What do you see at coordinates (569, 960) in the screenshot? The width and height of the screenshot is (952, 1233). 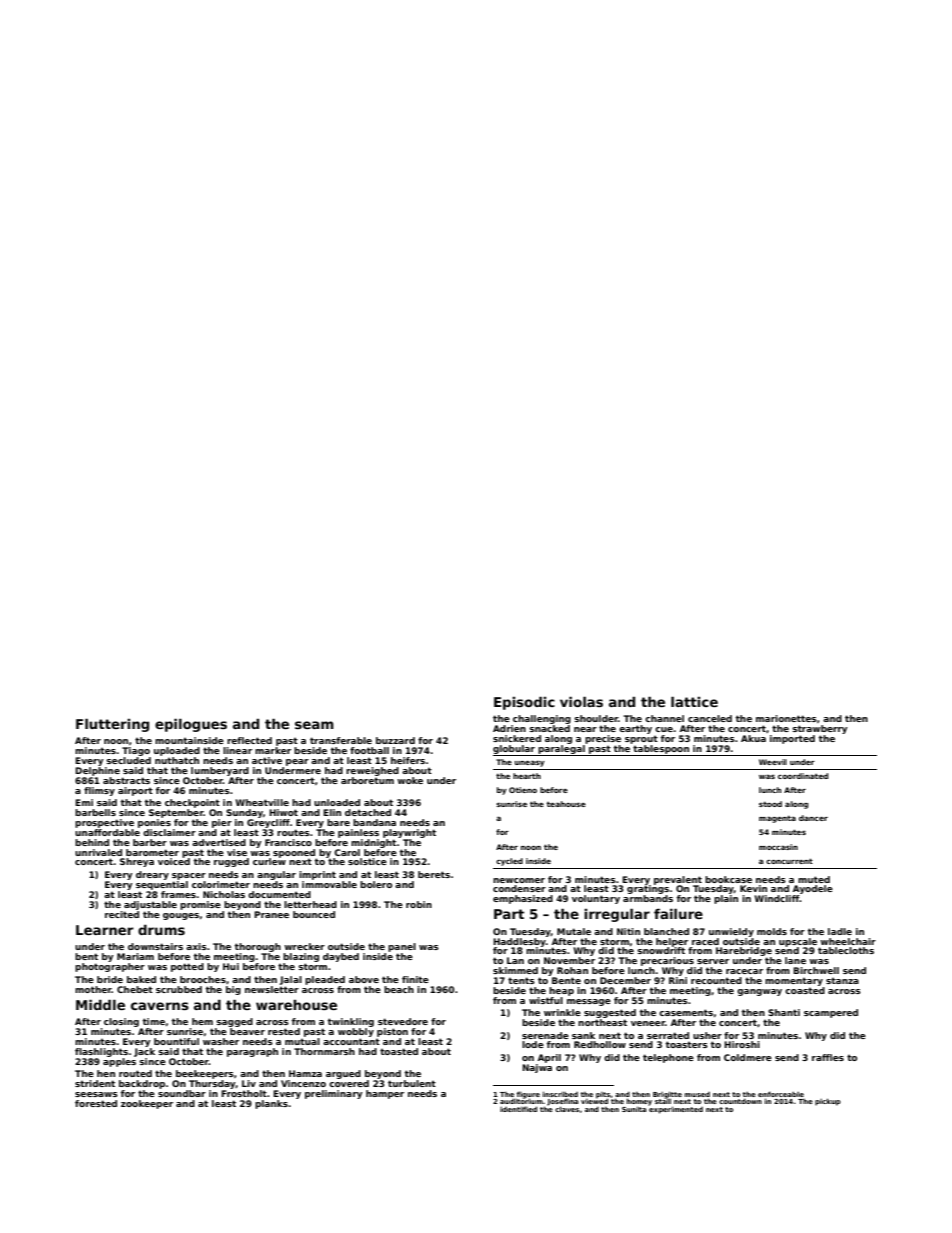 I see `November` at bounding box center [569, 960].
